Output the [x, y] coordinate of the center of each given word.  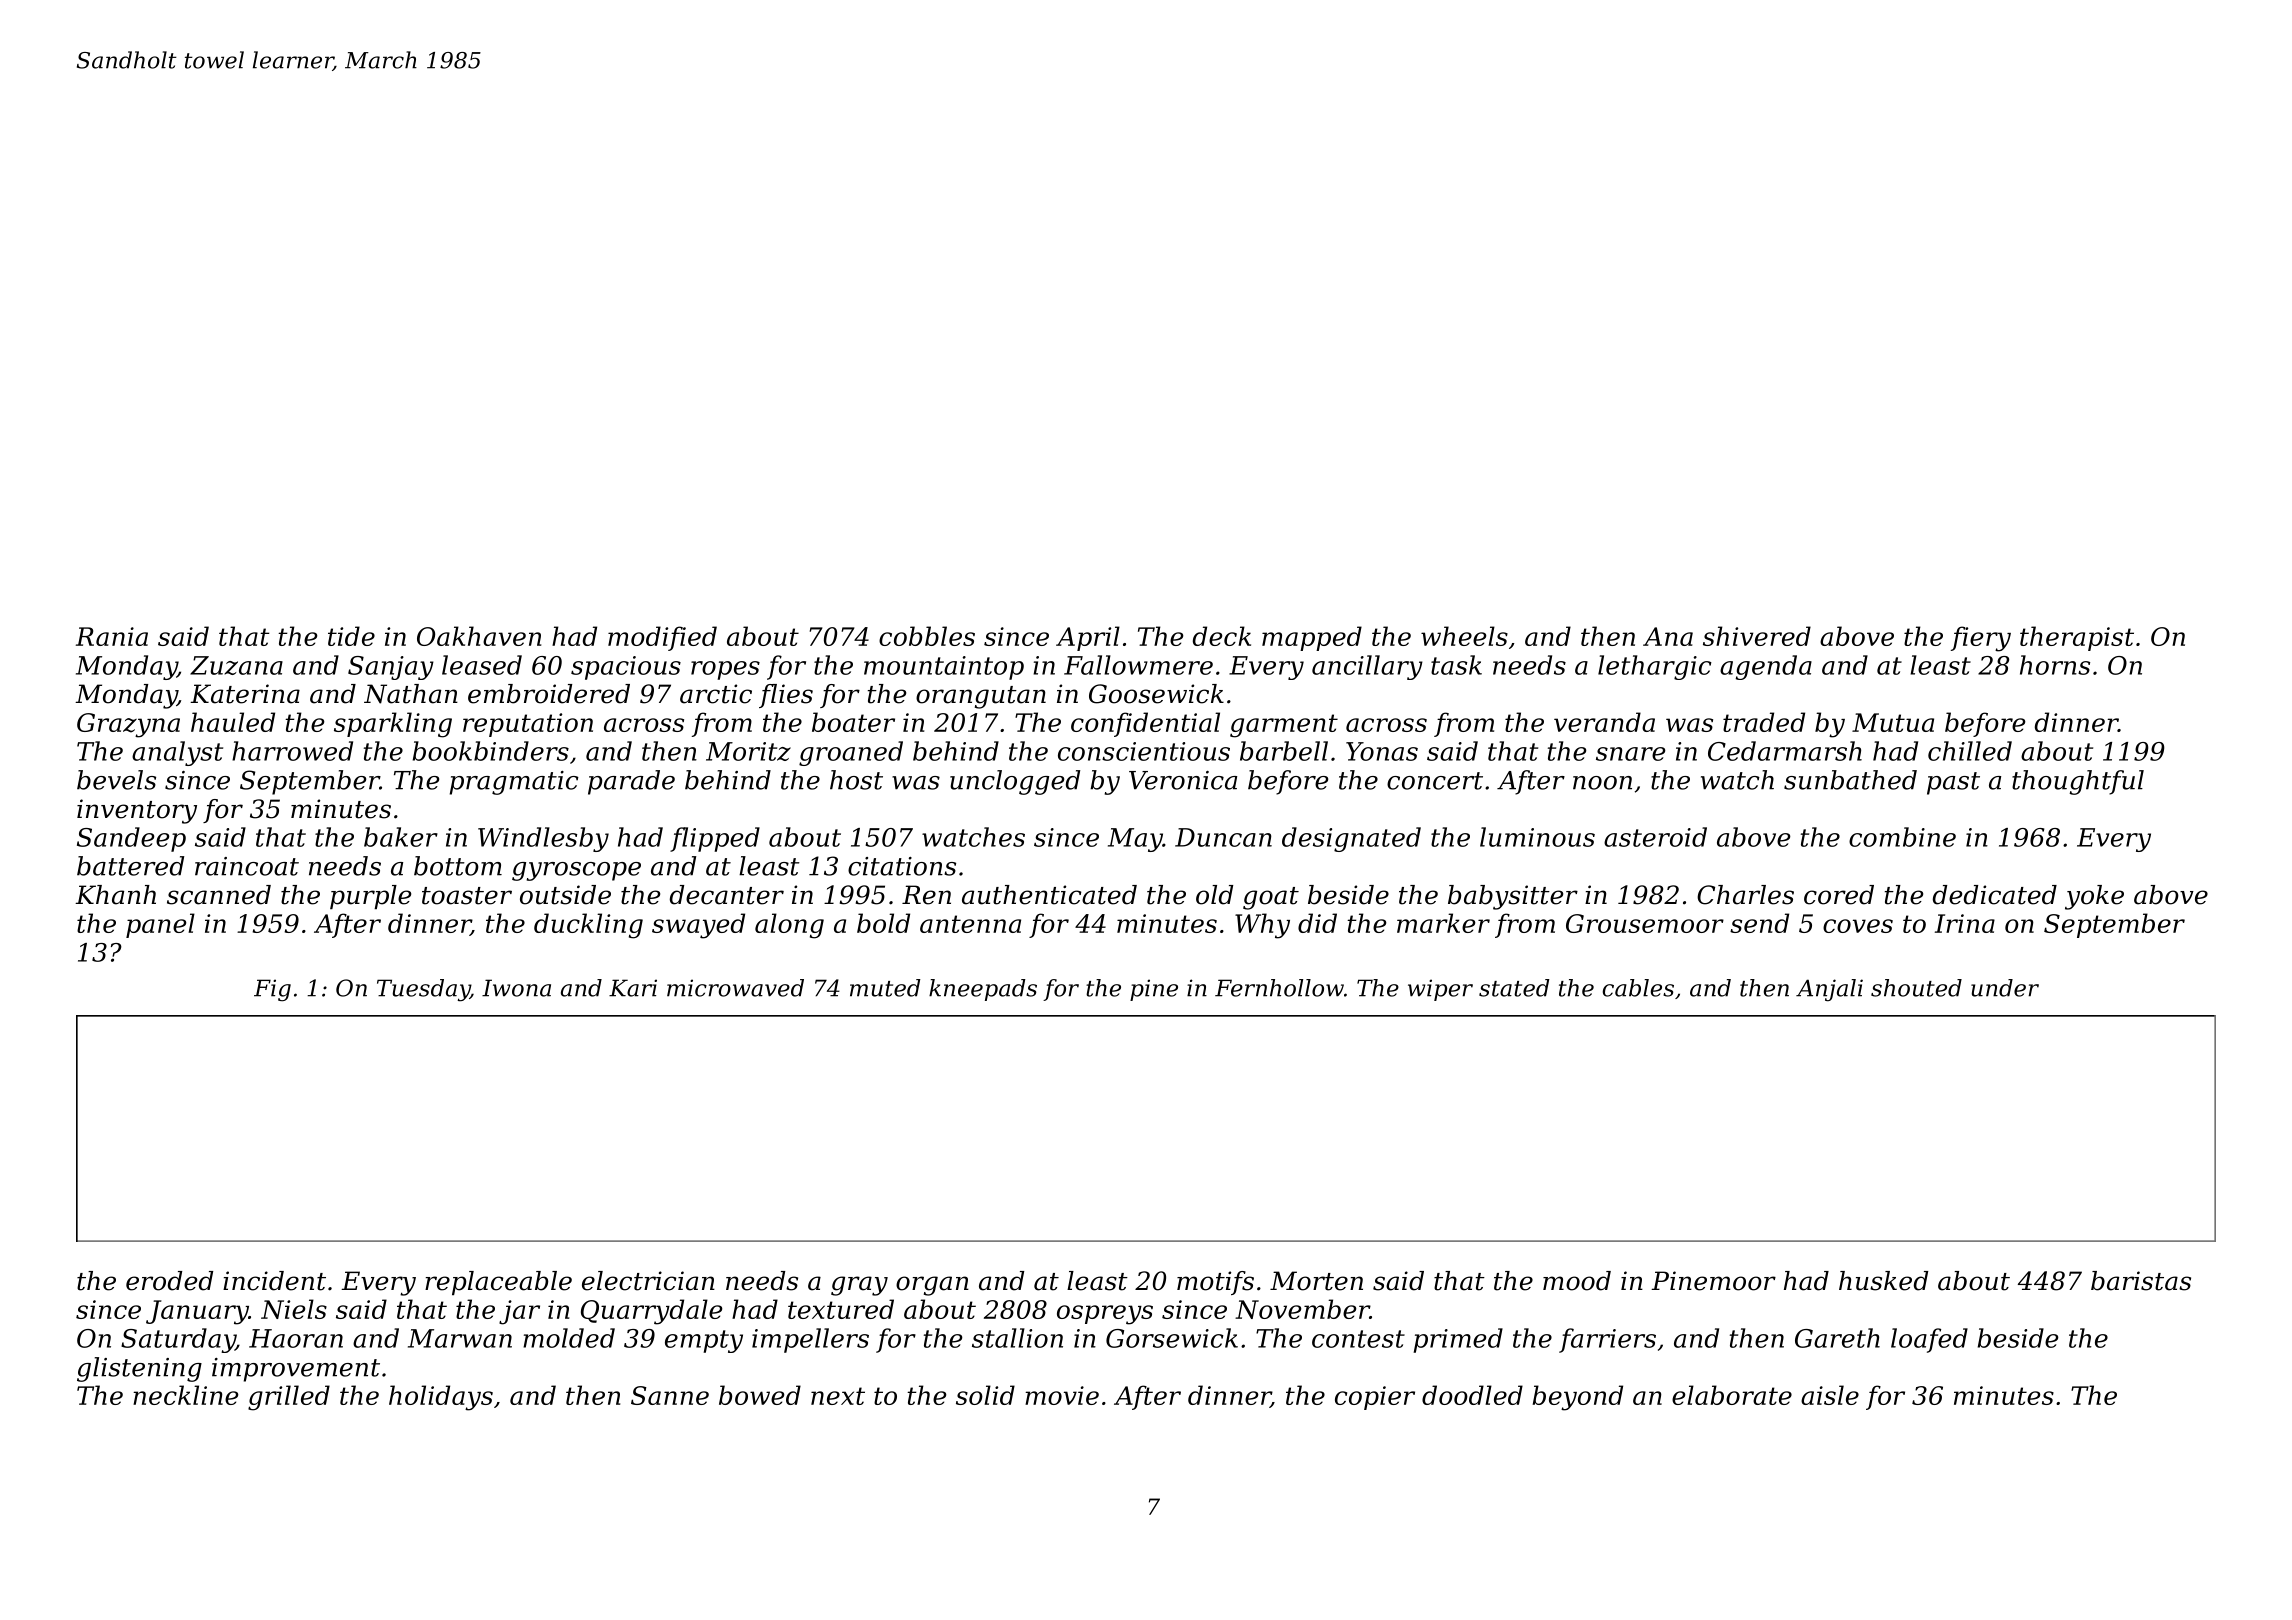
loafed [1929, 1340]
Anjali [1829, 990]
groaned [851, 753]
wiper [1440, 990]
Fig [272, 990]
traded [1764, 722]
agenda [1766, 667]
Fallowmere [1138, 665]
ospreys [1105, 1315]
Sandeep [131, 839]
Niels [294, 1309]
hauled [233, 722]
